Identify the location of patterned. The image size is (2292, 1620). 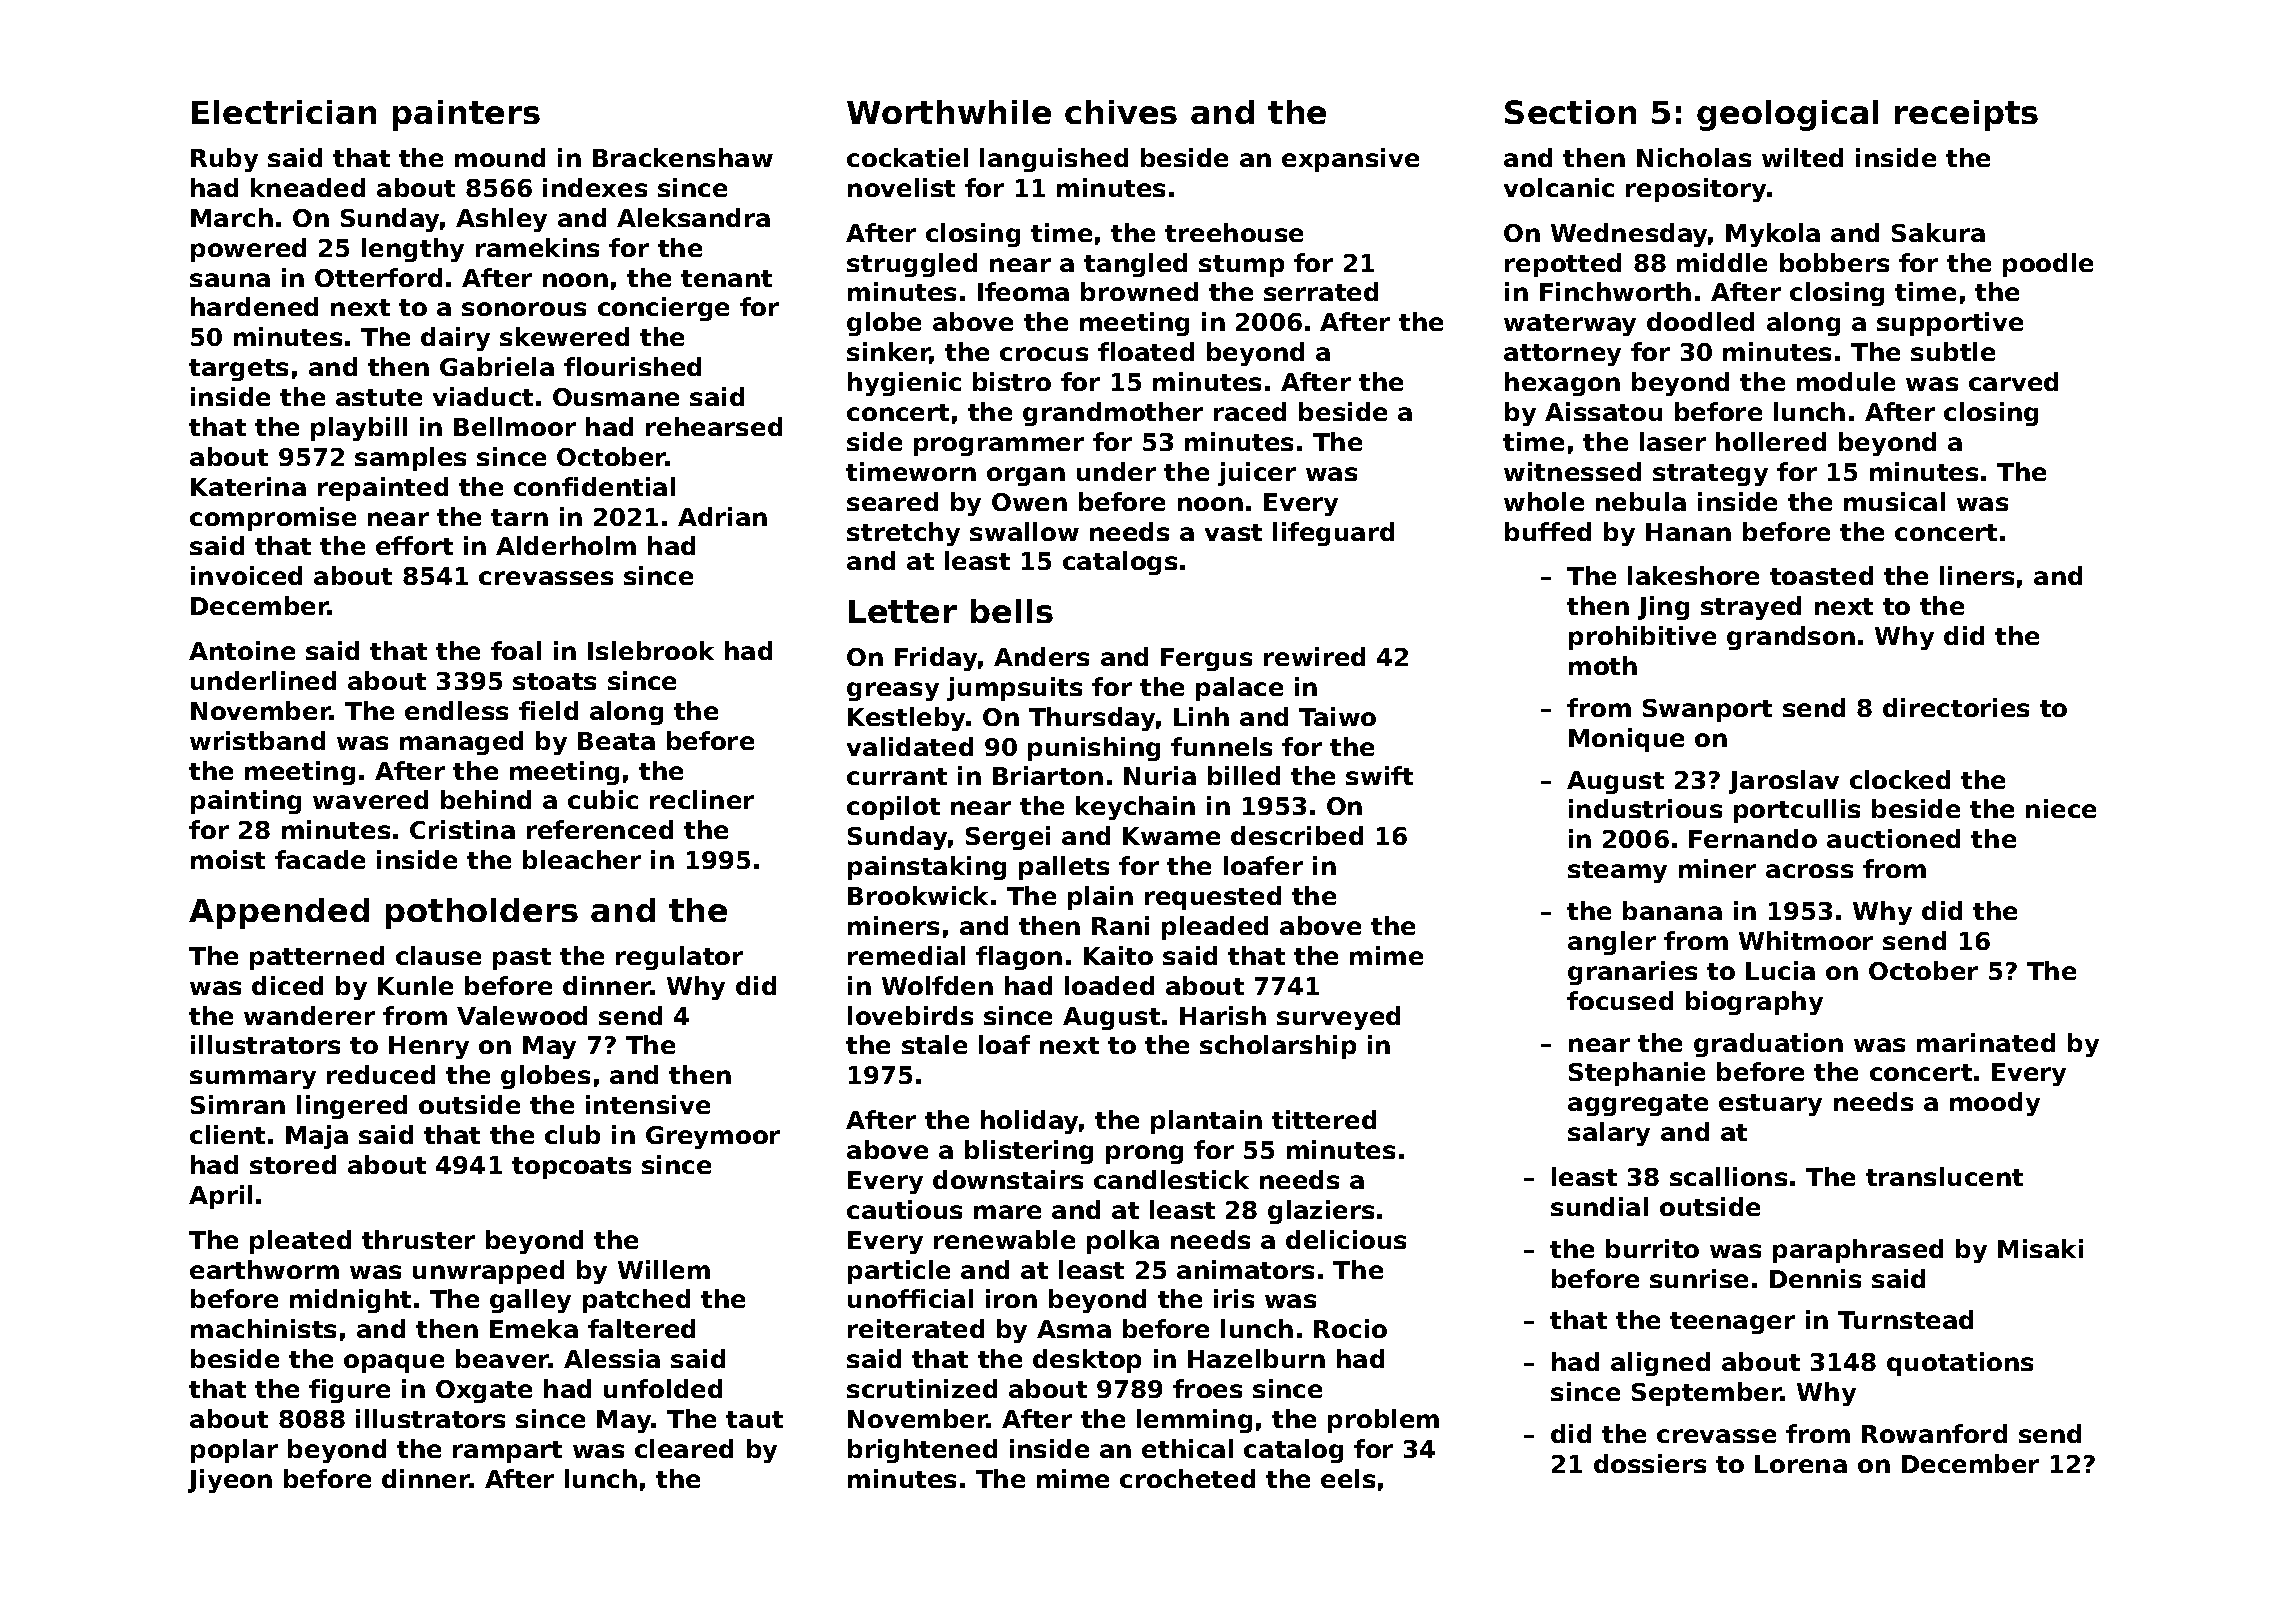
(317, 958).
